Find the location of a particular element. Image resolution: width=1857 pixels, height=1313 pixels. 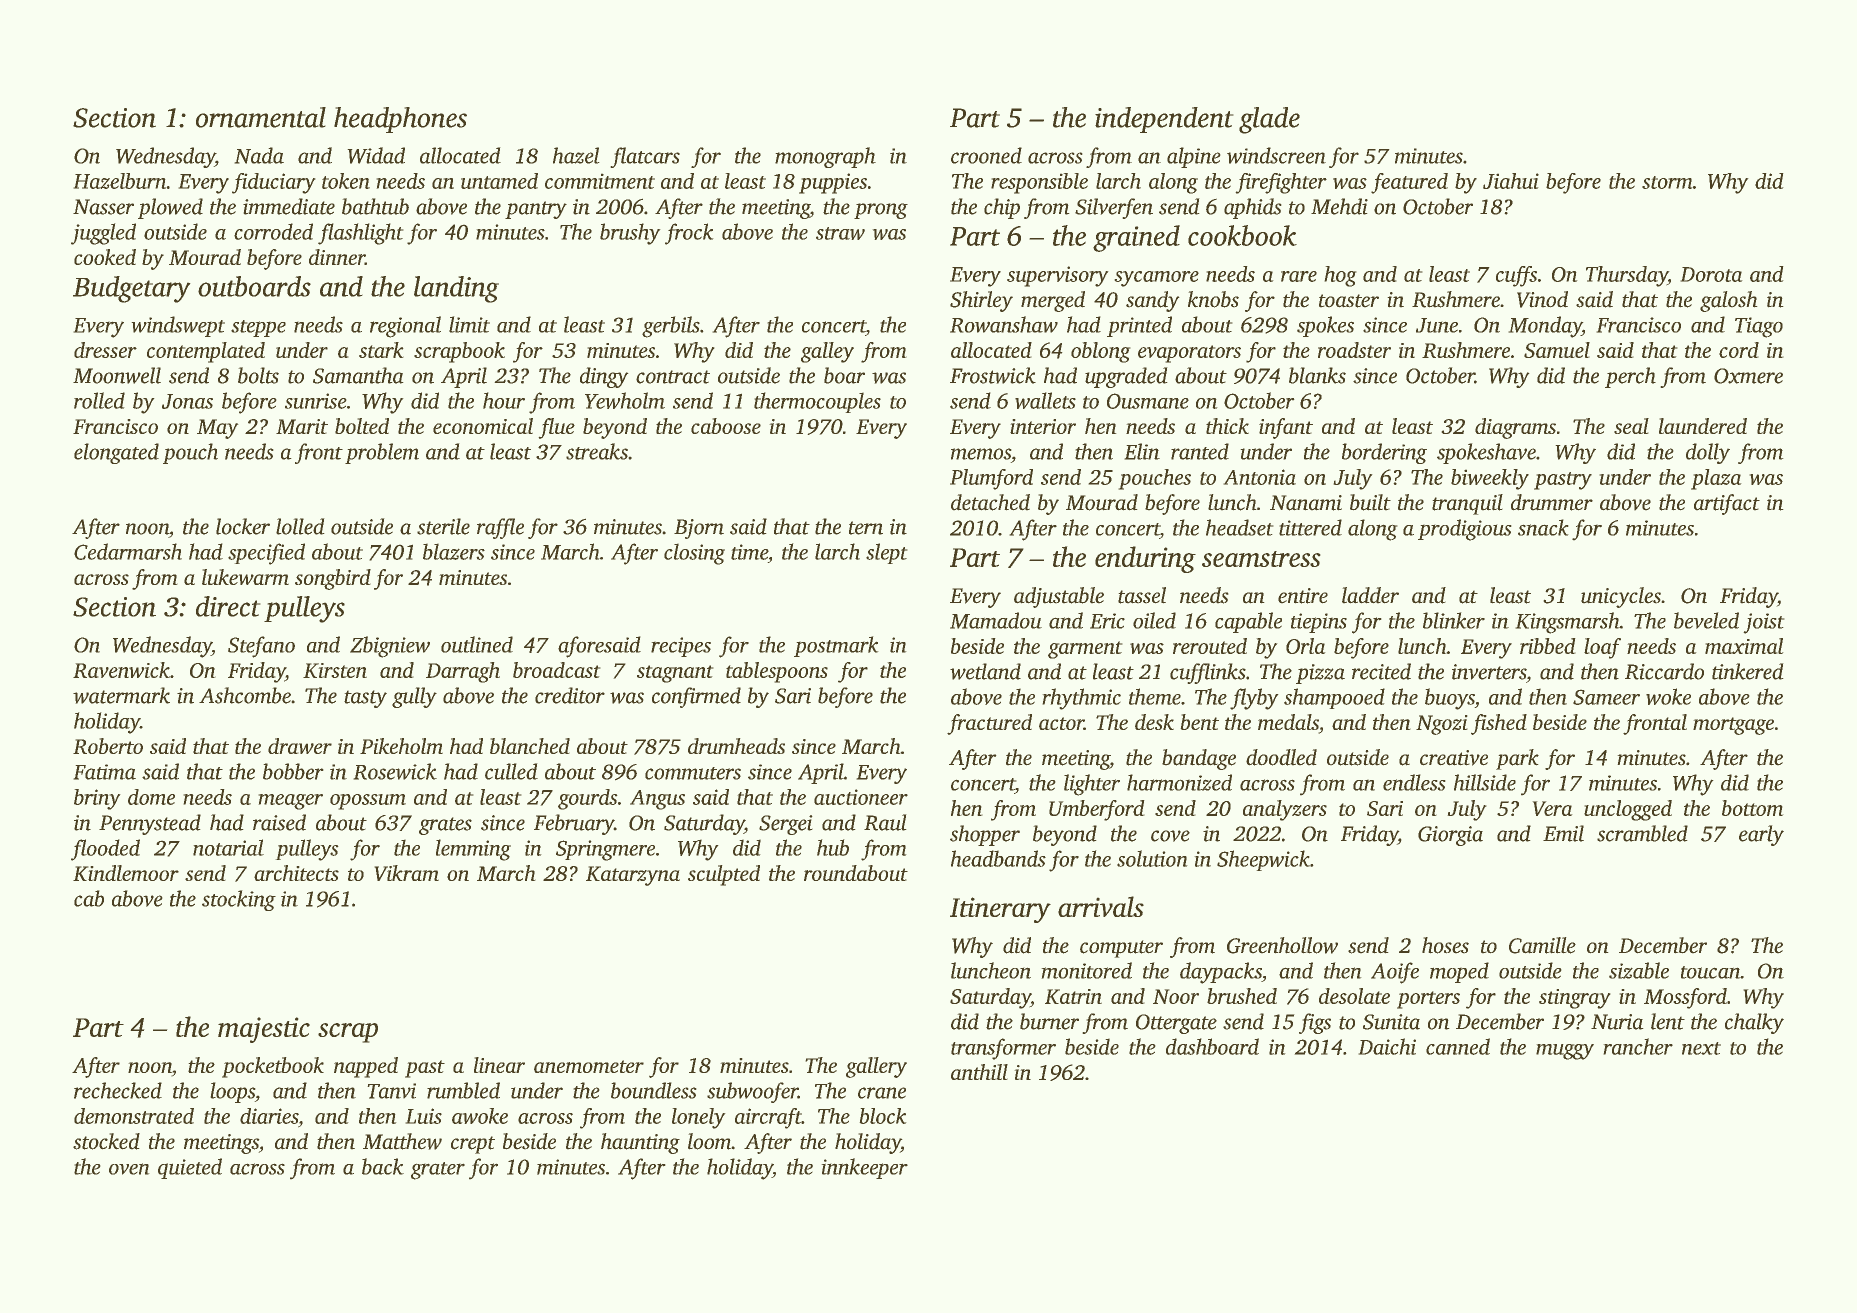

drumheads is located at coordinates (736, 746).
